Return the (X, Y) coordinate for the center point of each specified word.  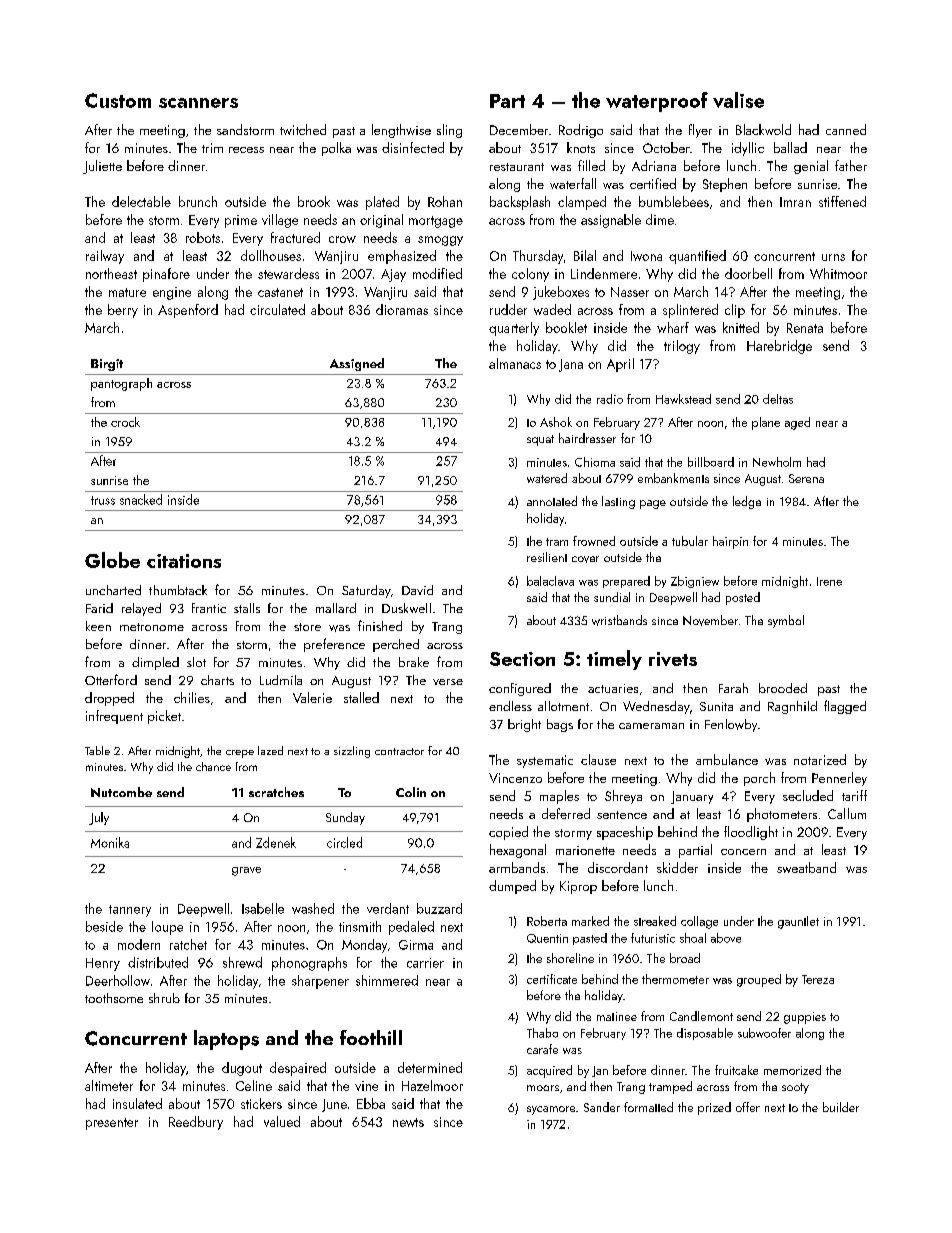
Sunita (716, 706)
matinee (617, 1016)
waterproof (657, 102)
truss (103, 500)
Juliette (102, 167)
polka (336, 149)
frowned (594, 541)
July (99, 818)
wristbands (619, 620)
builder (841, 1107)
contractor (399, 751)
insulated (137, 1103)
